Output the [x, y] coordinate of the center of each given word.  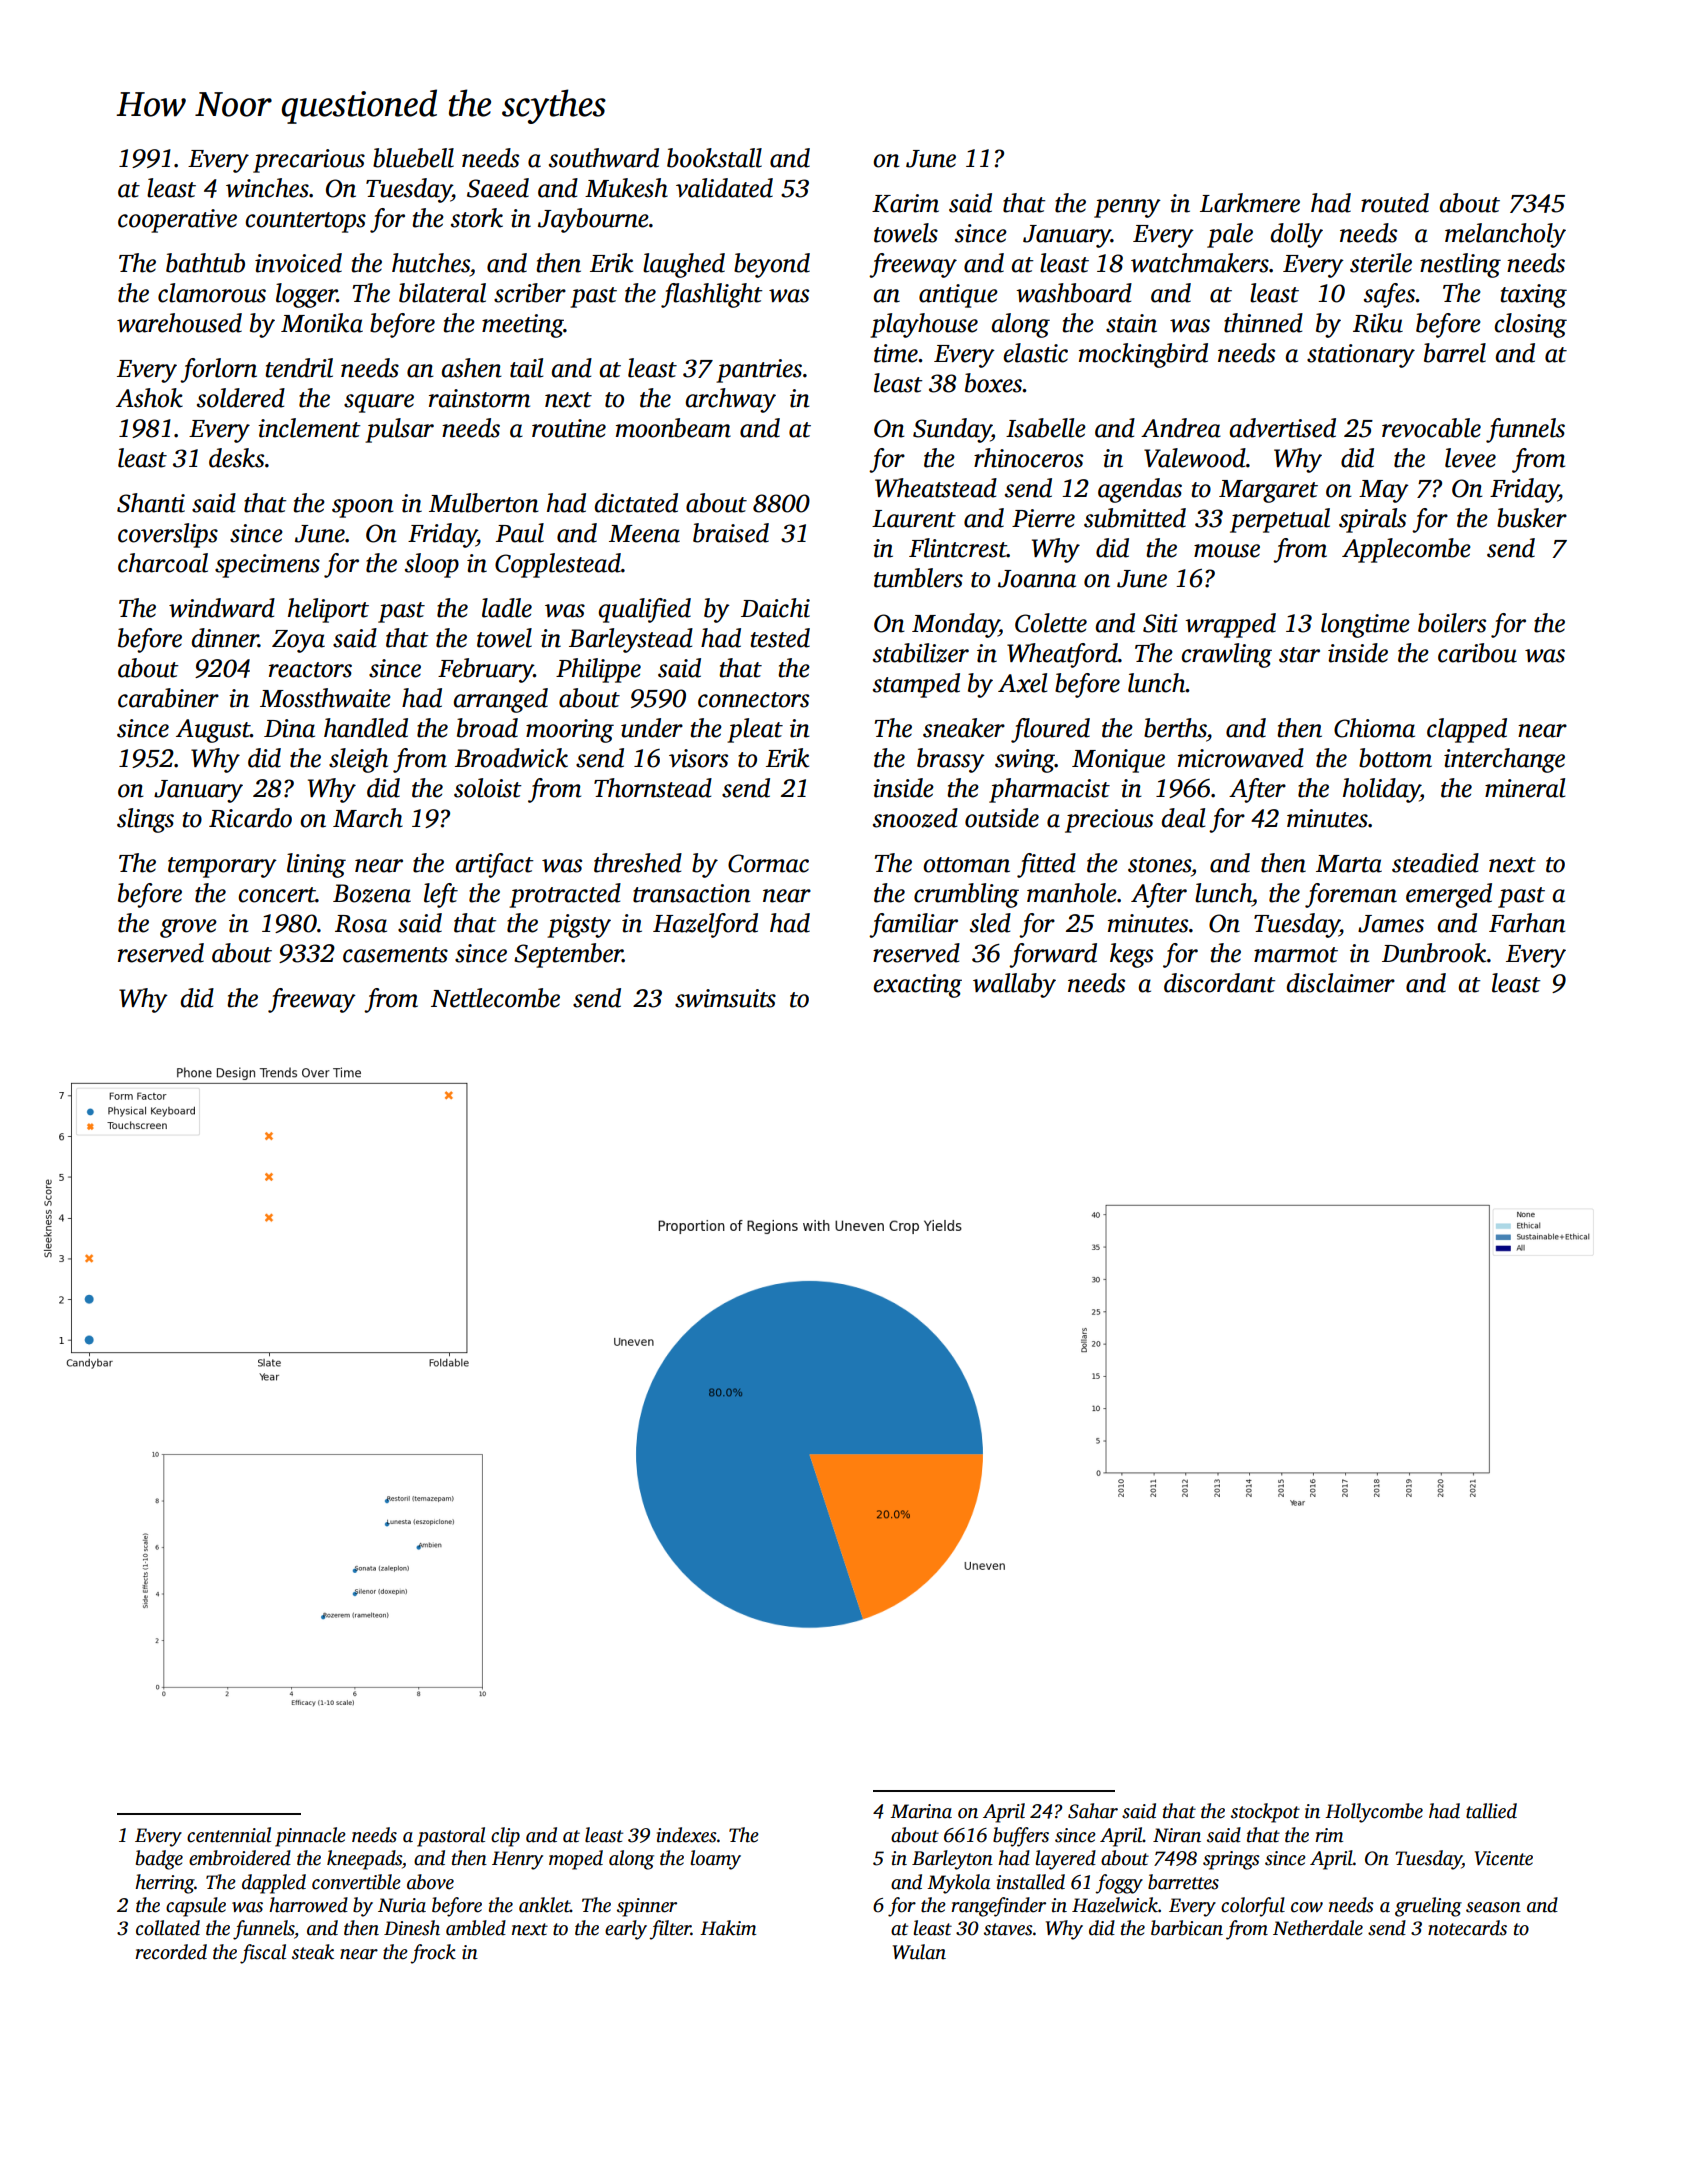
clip [505, 1837]
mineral [1525, 788]
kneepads [364, 1860]
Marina [921, 1811]
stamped [916, 685]
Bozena [372, 893]
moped [576, 1860]
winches [267, 188]
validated [724, 188]
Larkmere [1250, 203]
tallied [1491, 1811]
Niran [1177, 1835]
